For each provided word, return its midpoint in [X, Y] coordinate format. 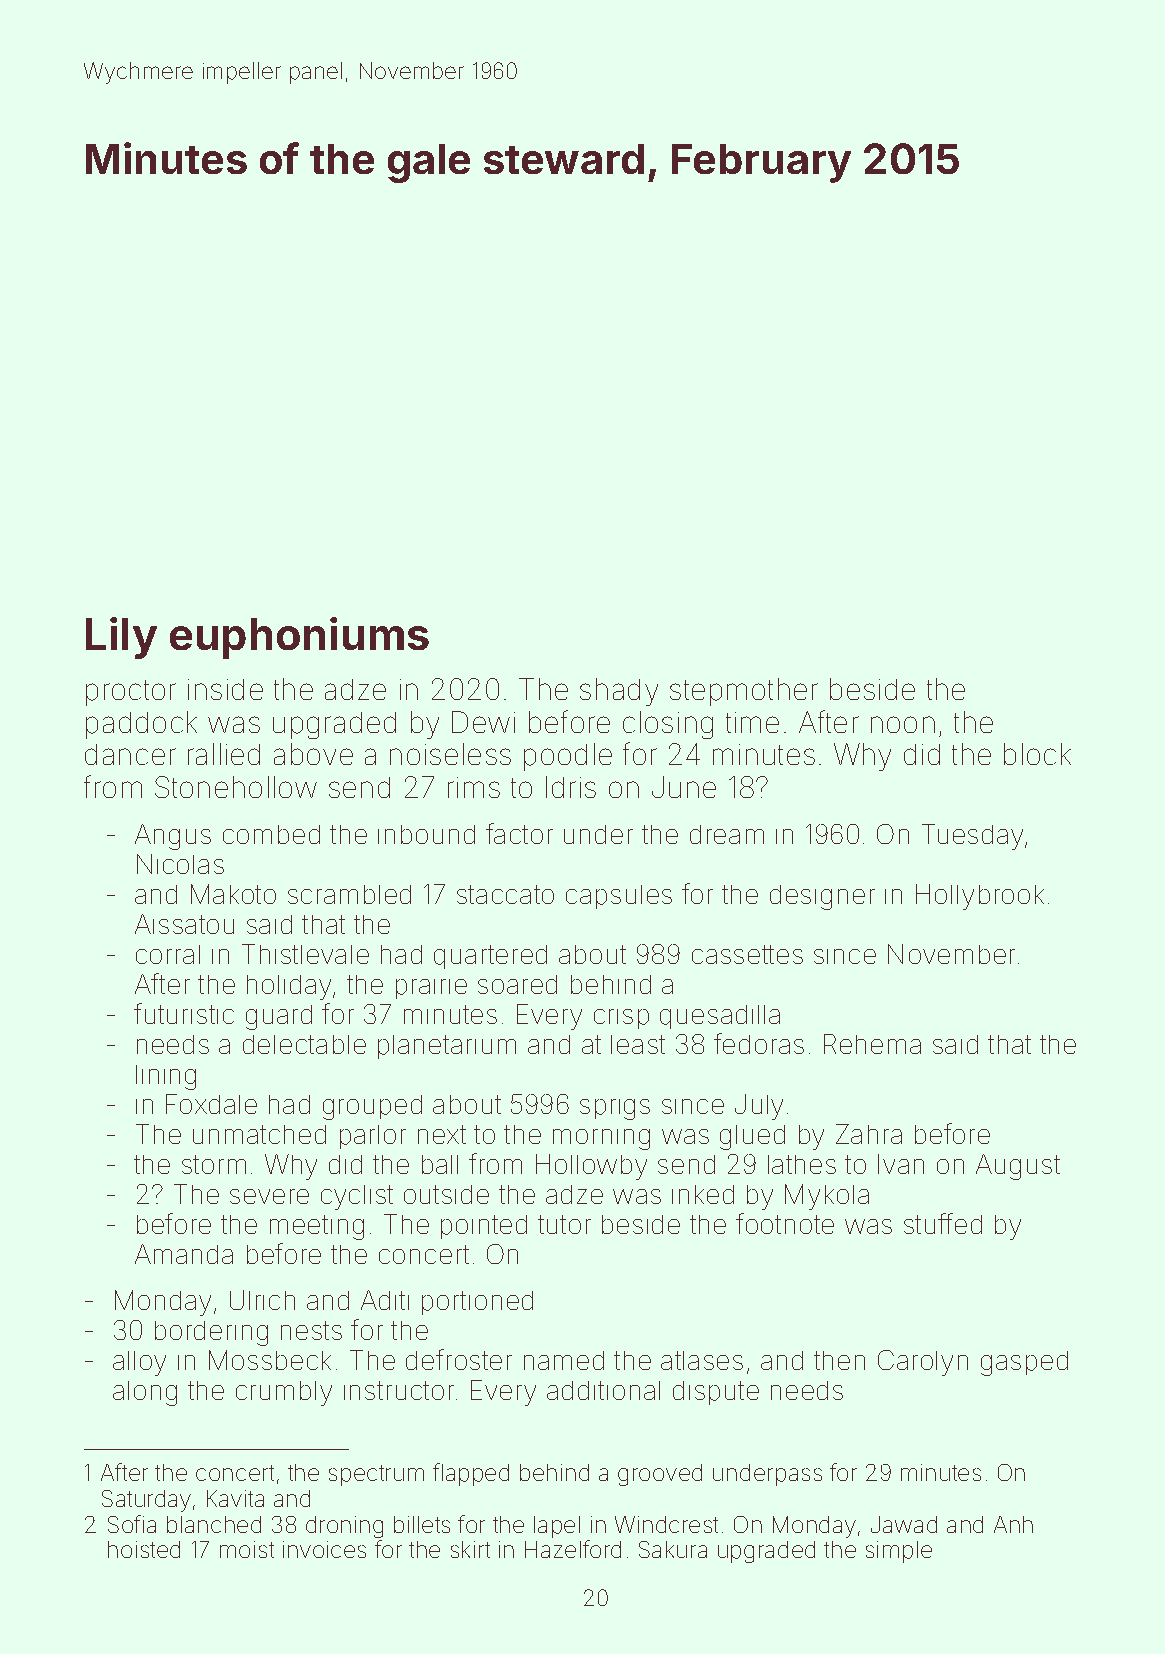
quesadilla [720, 1017]
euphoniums [299, 638]
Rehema [872, 1044]
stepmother [744, 692]
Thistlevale [305, 954]
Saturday [146, 1501]
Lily [121, 638]
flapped [471, 1474]
